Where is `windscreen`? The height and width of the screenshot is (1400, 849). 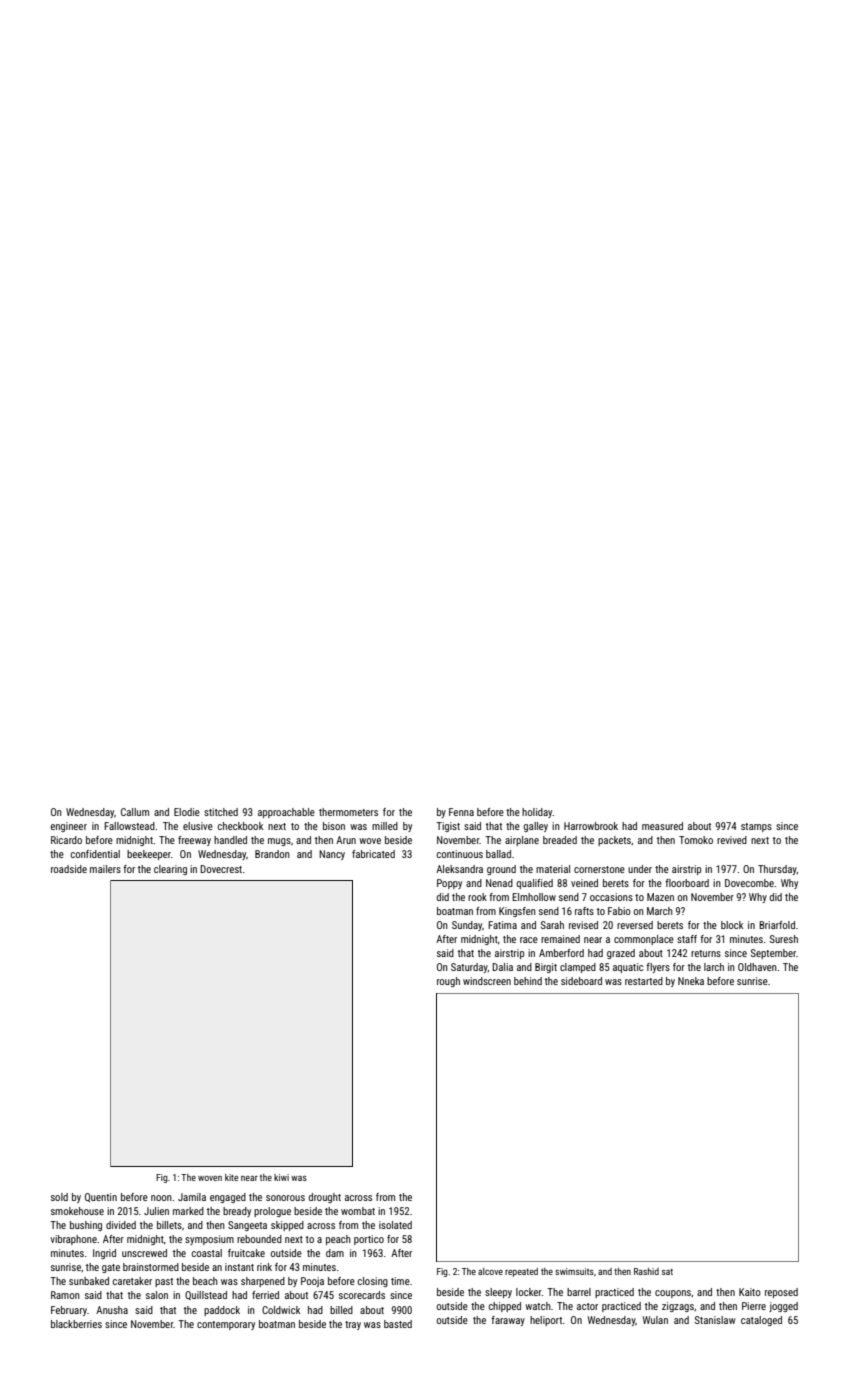 windscreen is located at coordinates (487, 981).
